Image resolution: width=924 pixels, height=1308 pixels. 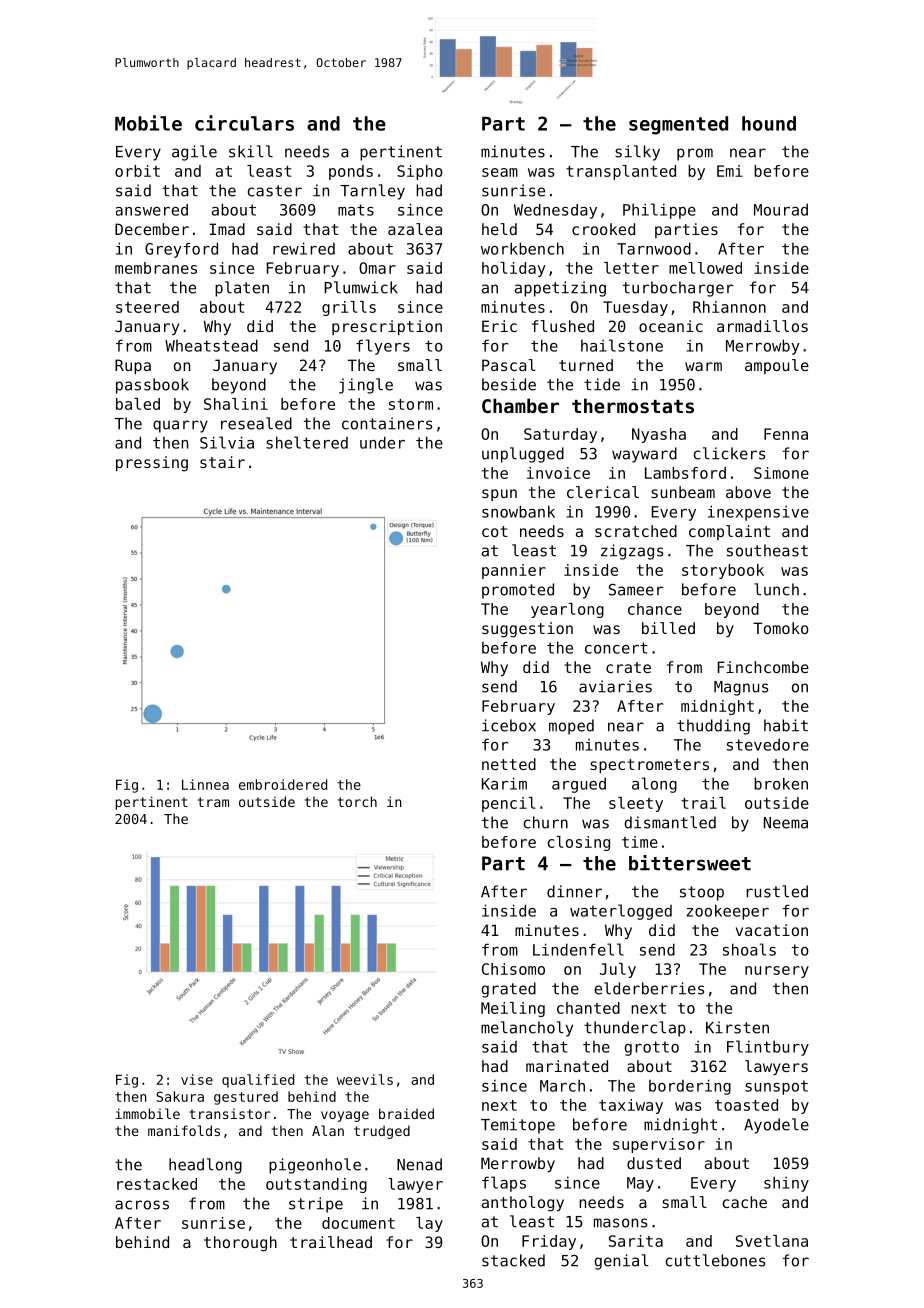 I want to click on orbit, so click(x=137, y=171).
